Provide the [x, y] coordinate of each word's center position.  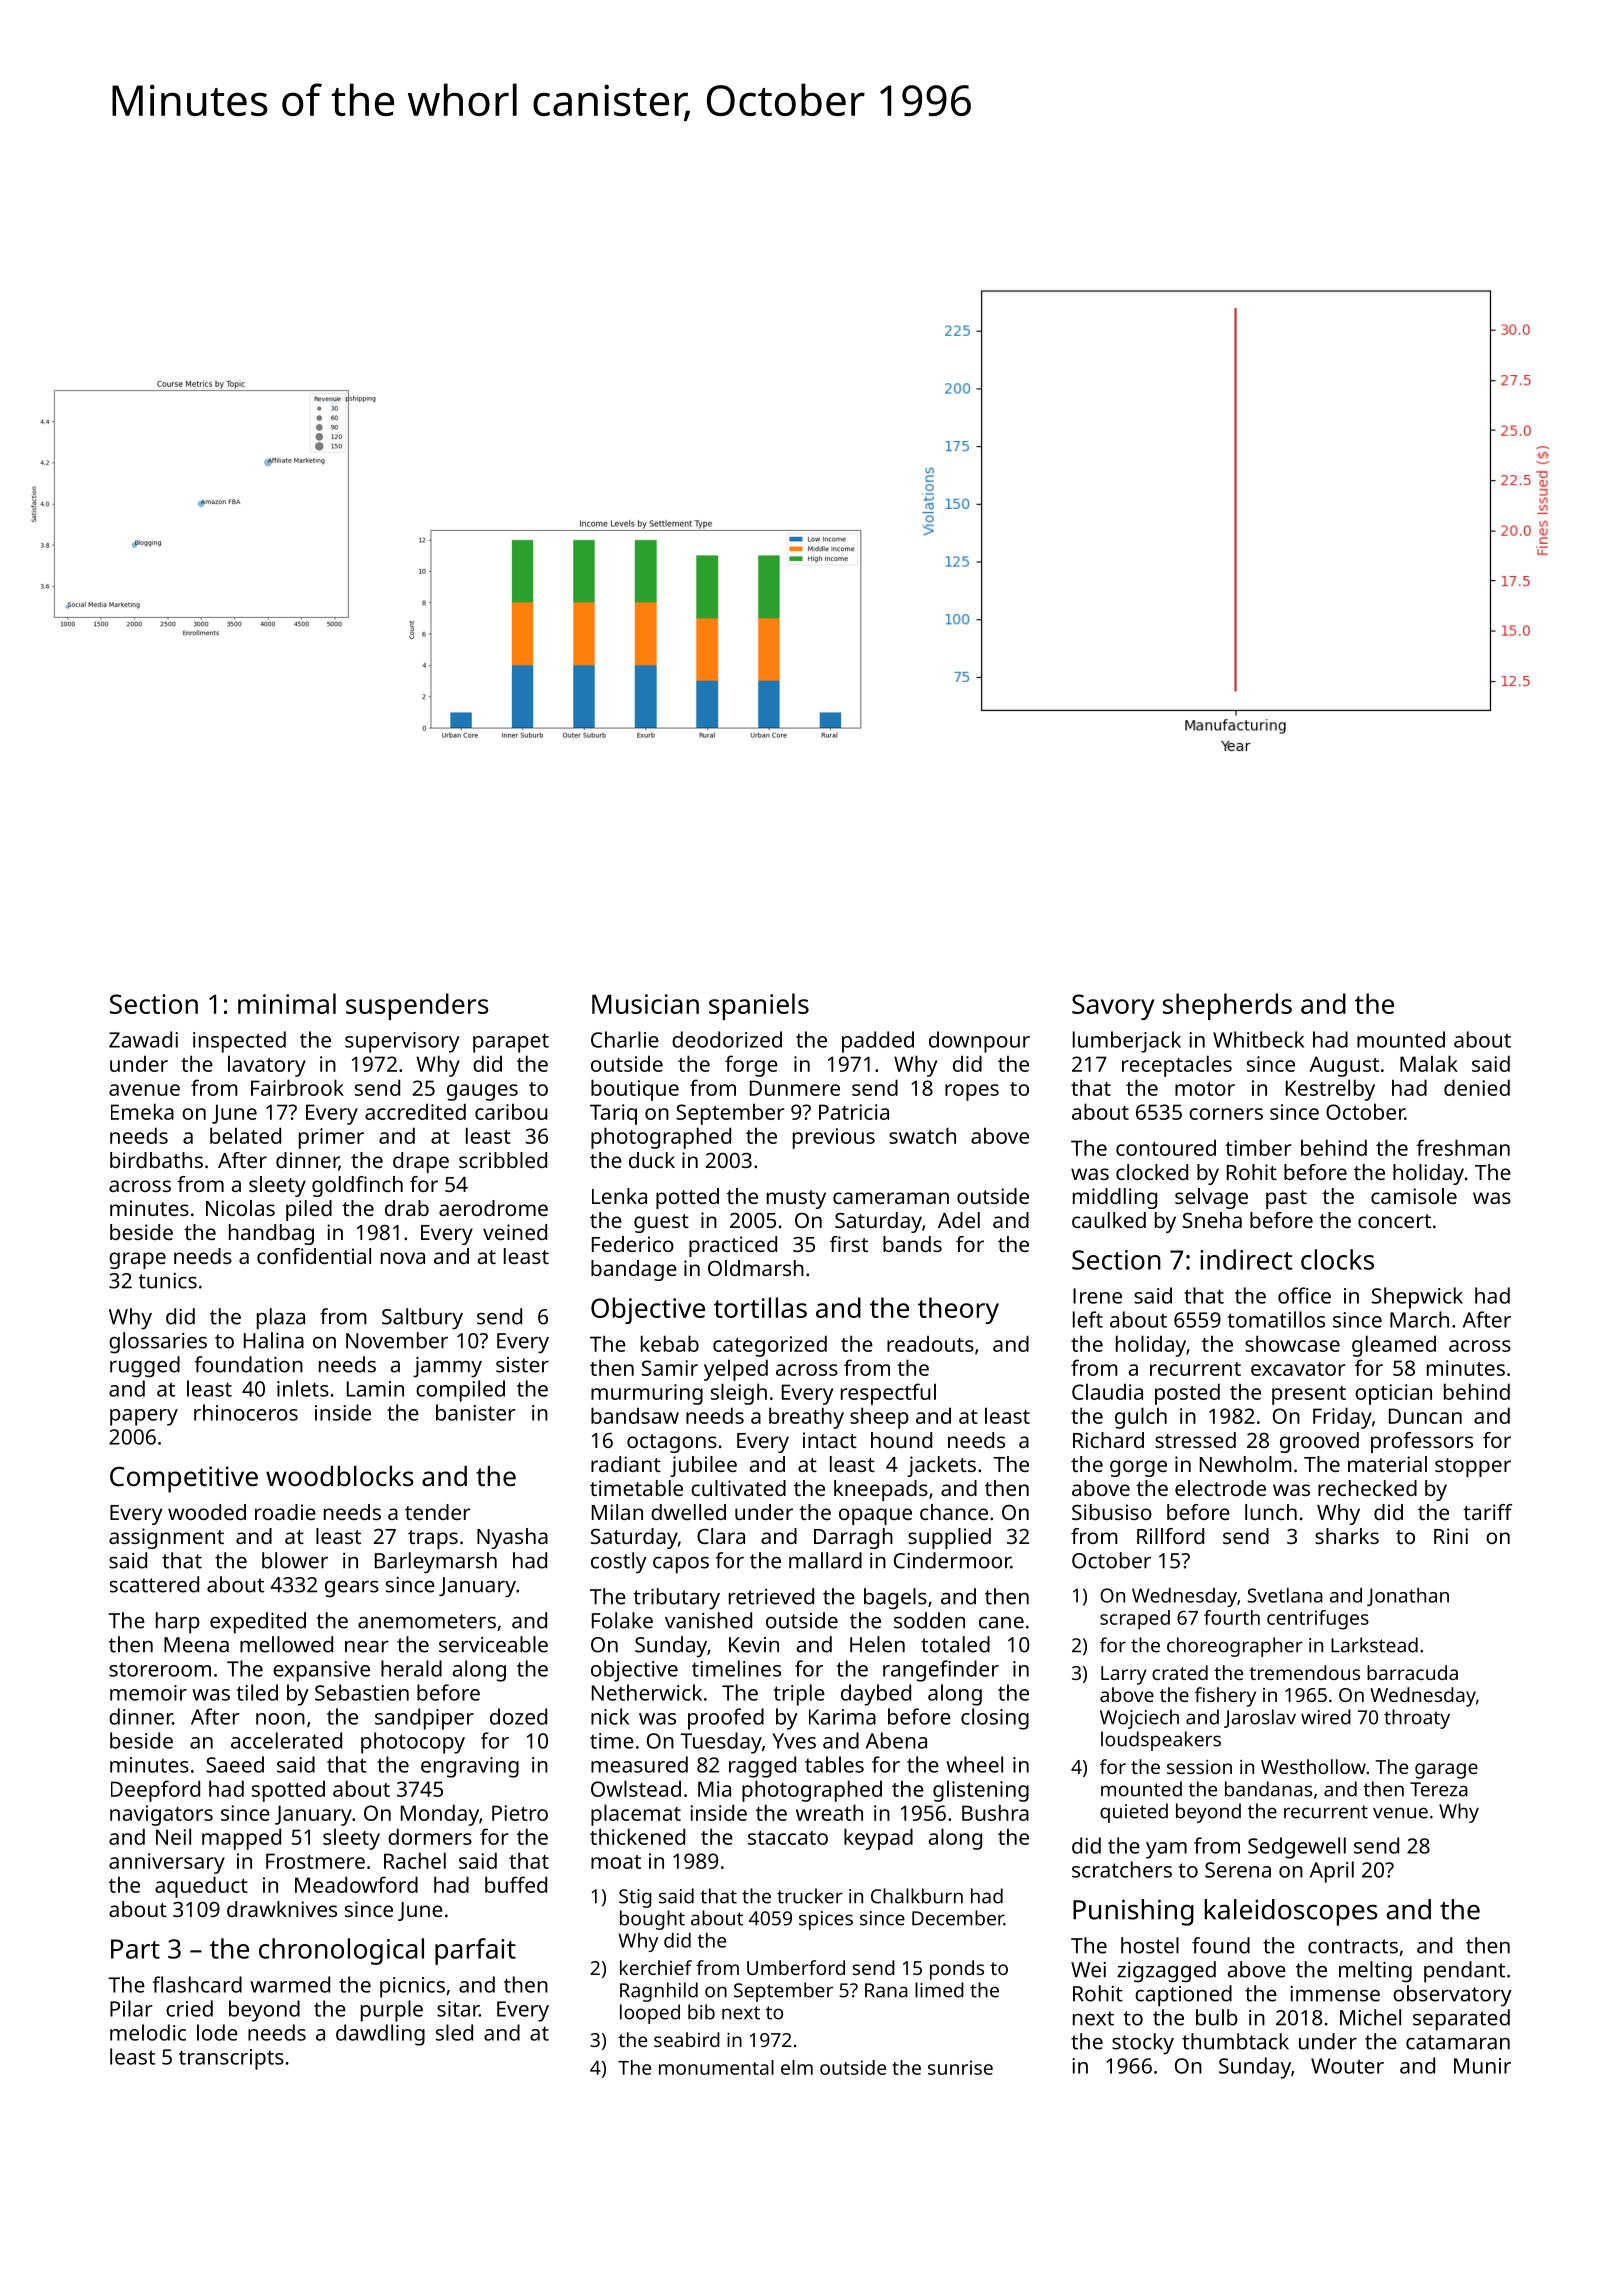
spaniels [759, 1006]
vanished [708, 1620]
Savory [1113, 1007]
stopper [1473, 1467]
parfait [475, 1951]
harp [178, 1623]
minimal [287, 1003]
